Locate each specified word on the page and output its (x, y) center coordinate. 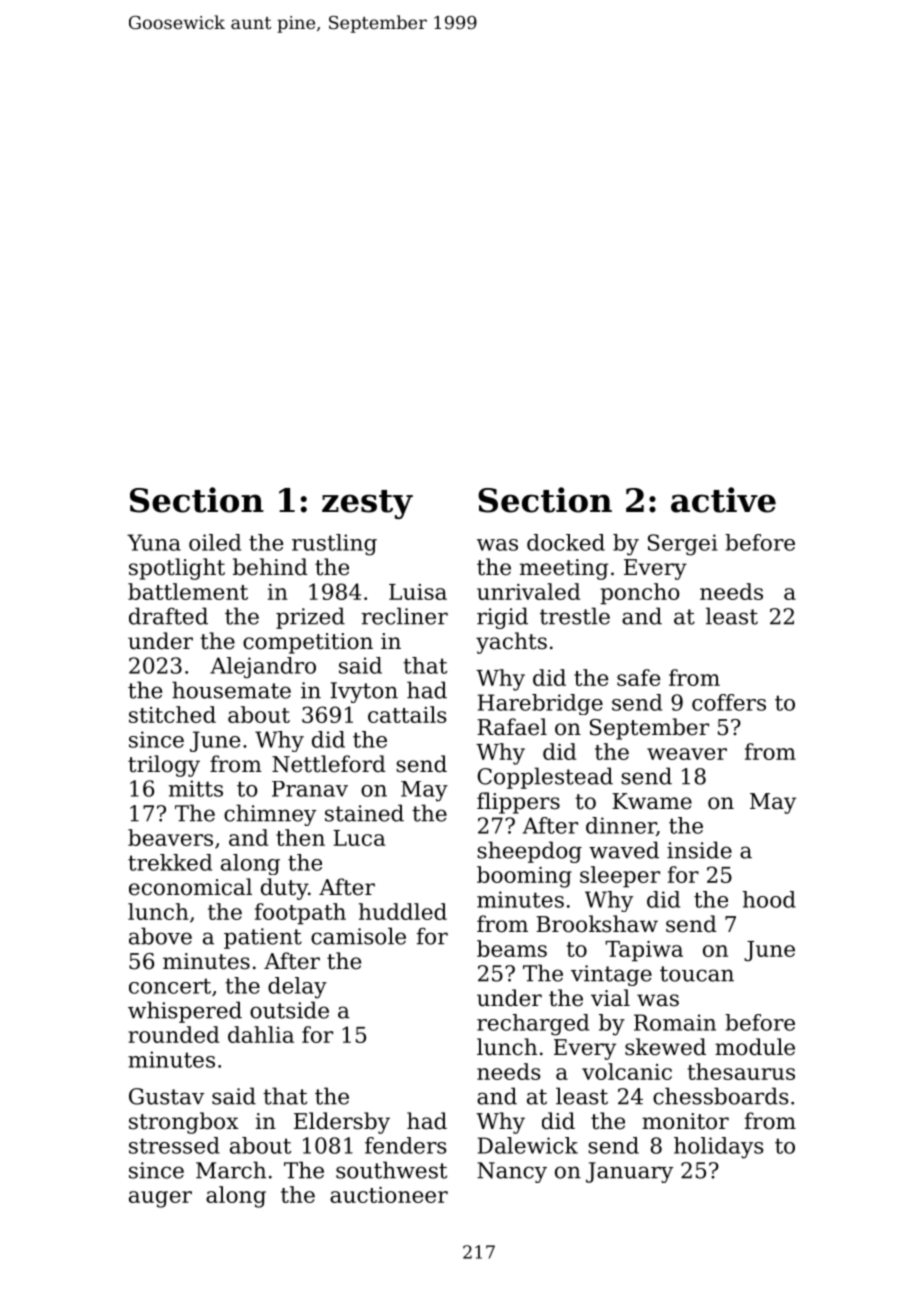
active (723, 500)
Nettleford (329, 764)
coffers (729, 702)
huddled (403, 911)
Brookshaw (597, 924)
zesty (367, 504)
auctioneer (389, 1195)
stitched (172, 714)
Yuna (154, 542)
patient (263, 938)
